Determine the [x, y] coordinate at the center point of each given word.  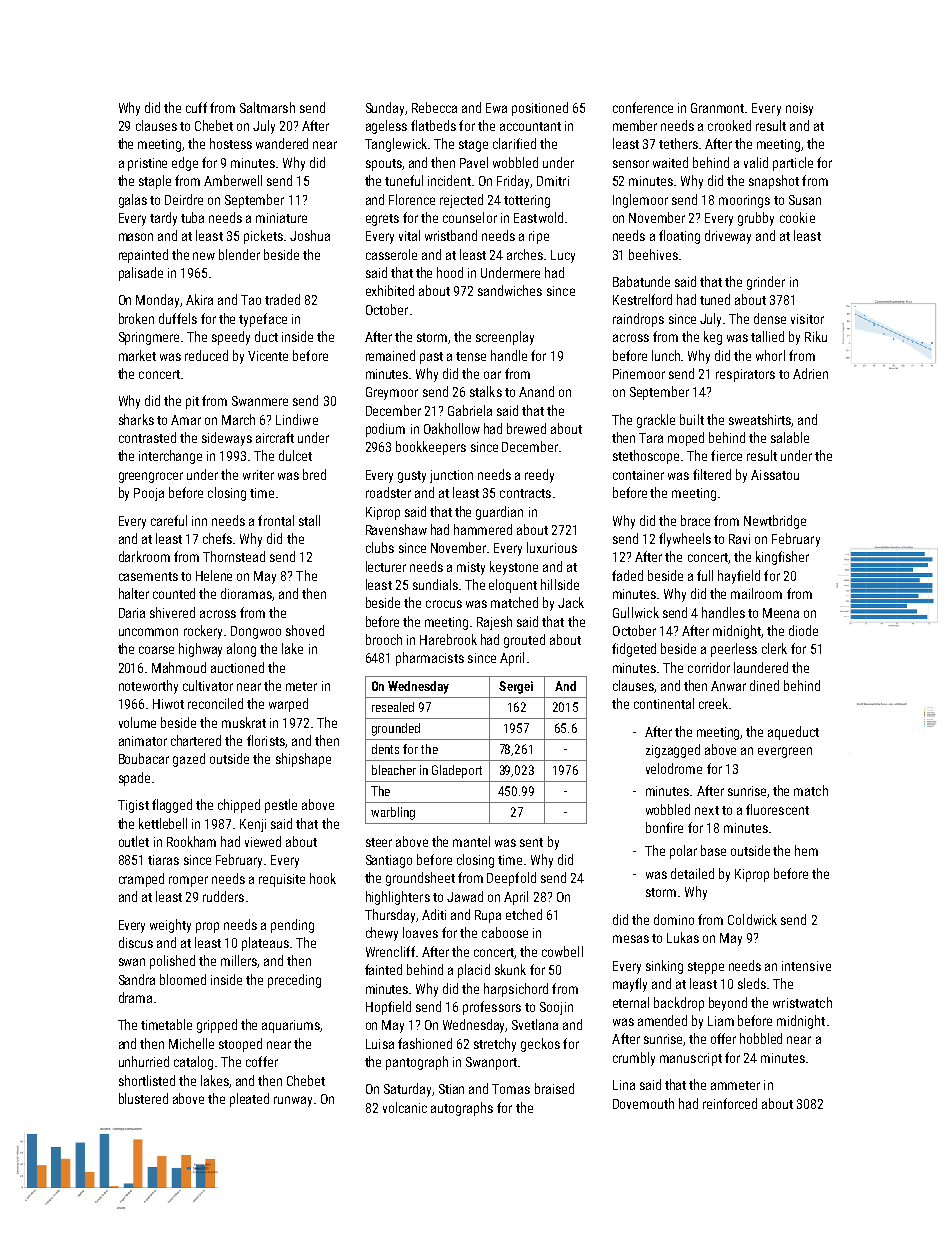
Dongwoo [256, 632]
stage [473, 146]
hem [806, 850]
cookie [797, 217]
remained [390, 355]
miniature [281, 218]
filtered [712, 474]
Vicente [268, 356]
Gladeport [457, 771]
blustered [143, 1098]
